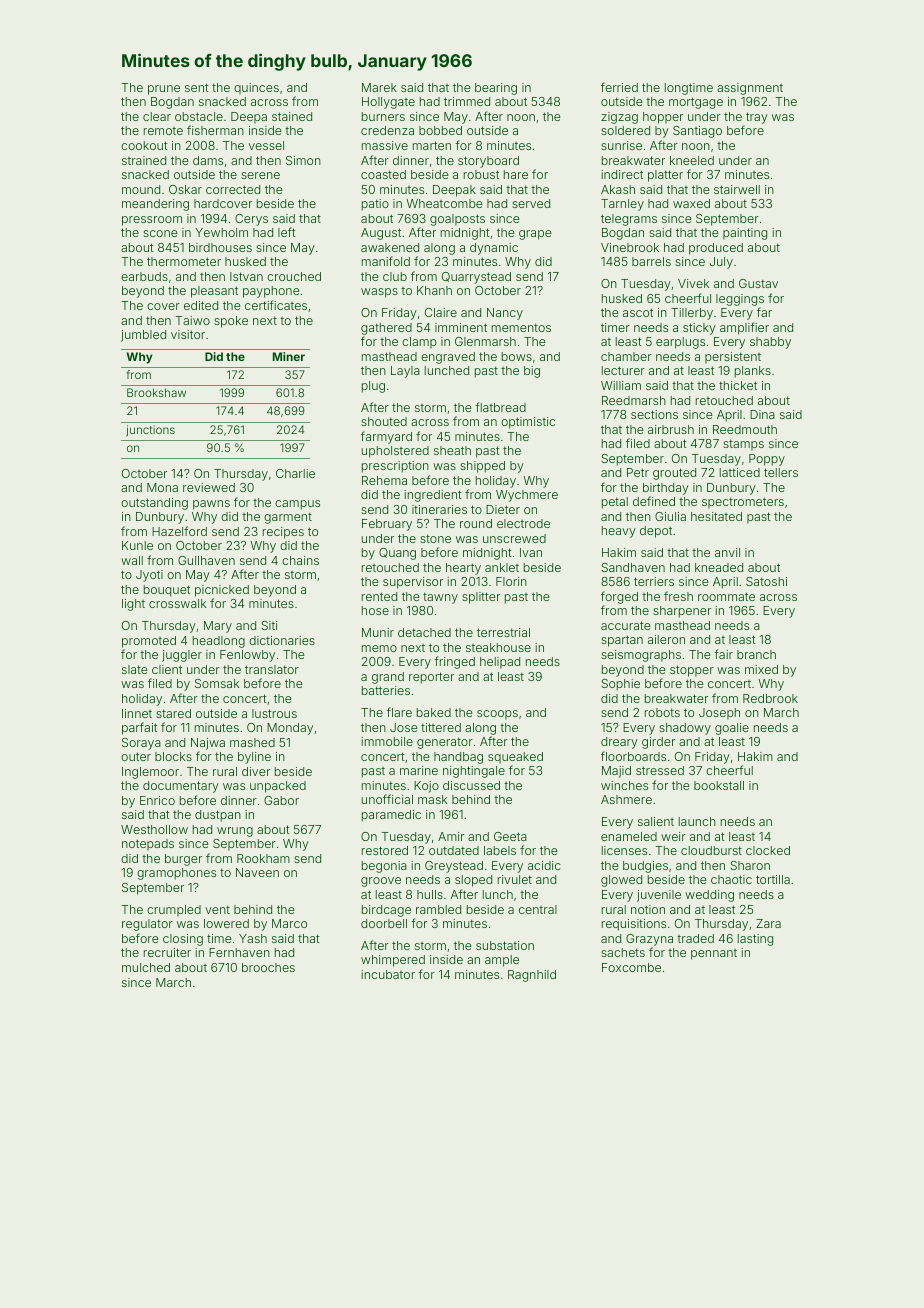 This screenshot has height=1308, width=924. I want to click on Kunle, so click(137, 545).
